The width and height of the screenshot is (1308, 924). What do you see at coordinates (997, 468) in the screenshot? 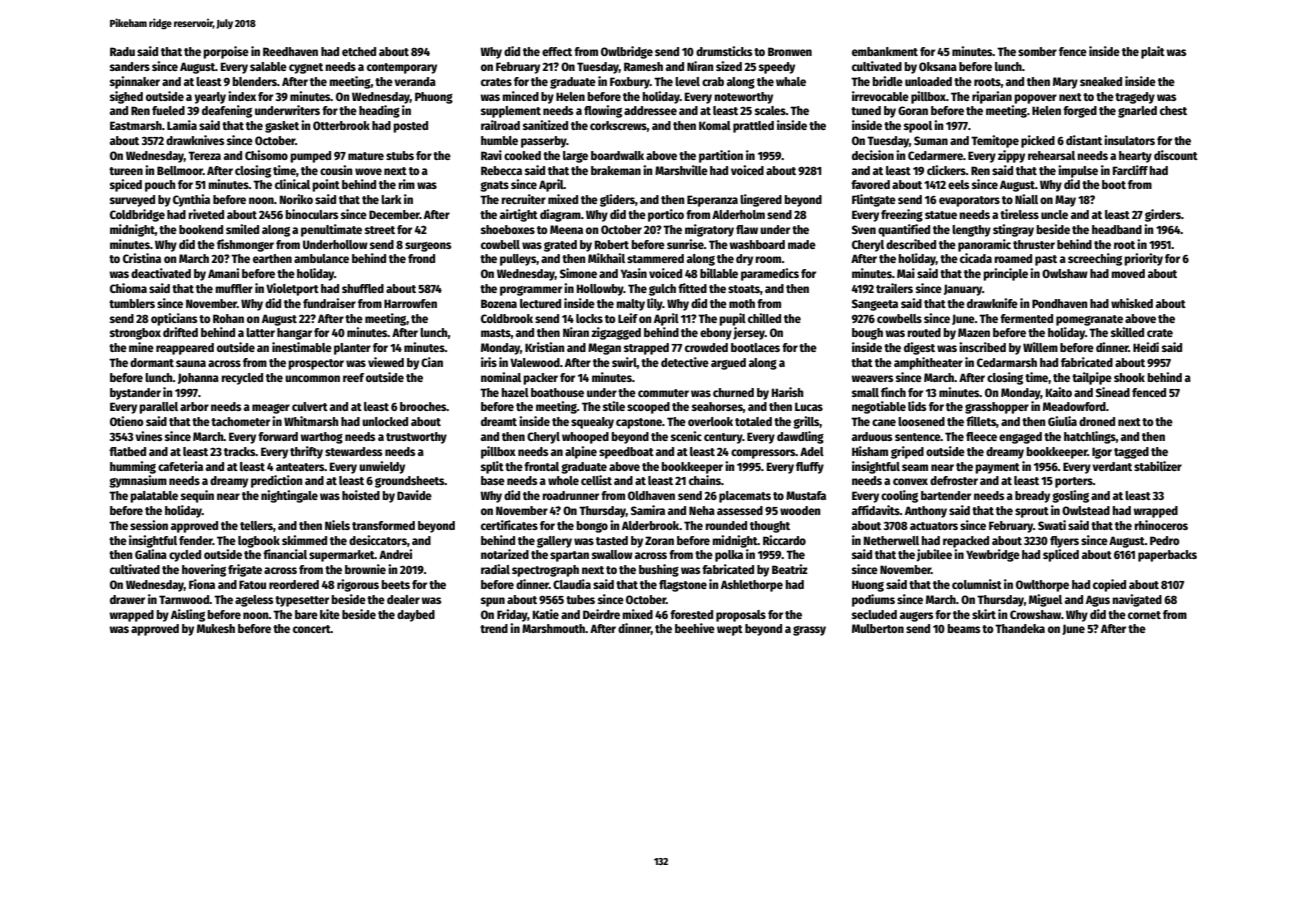
I see `payment` at bounding box center [997, 468].
